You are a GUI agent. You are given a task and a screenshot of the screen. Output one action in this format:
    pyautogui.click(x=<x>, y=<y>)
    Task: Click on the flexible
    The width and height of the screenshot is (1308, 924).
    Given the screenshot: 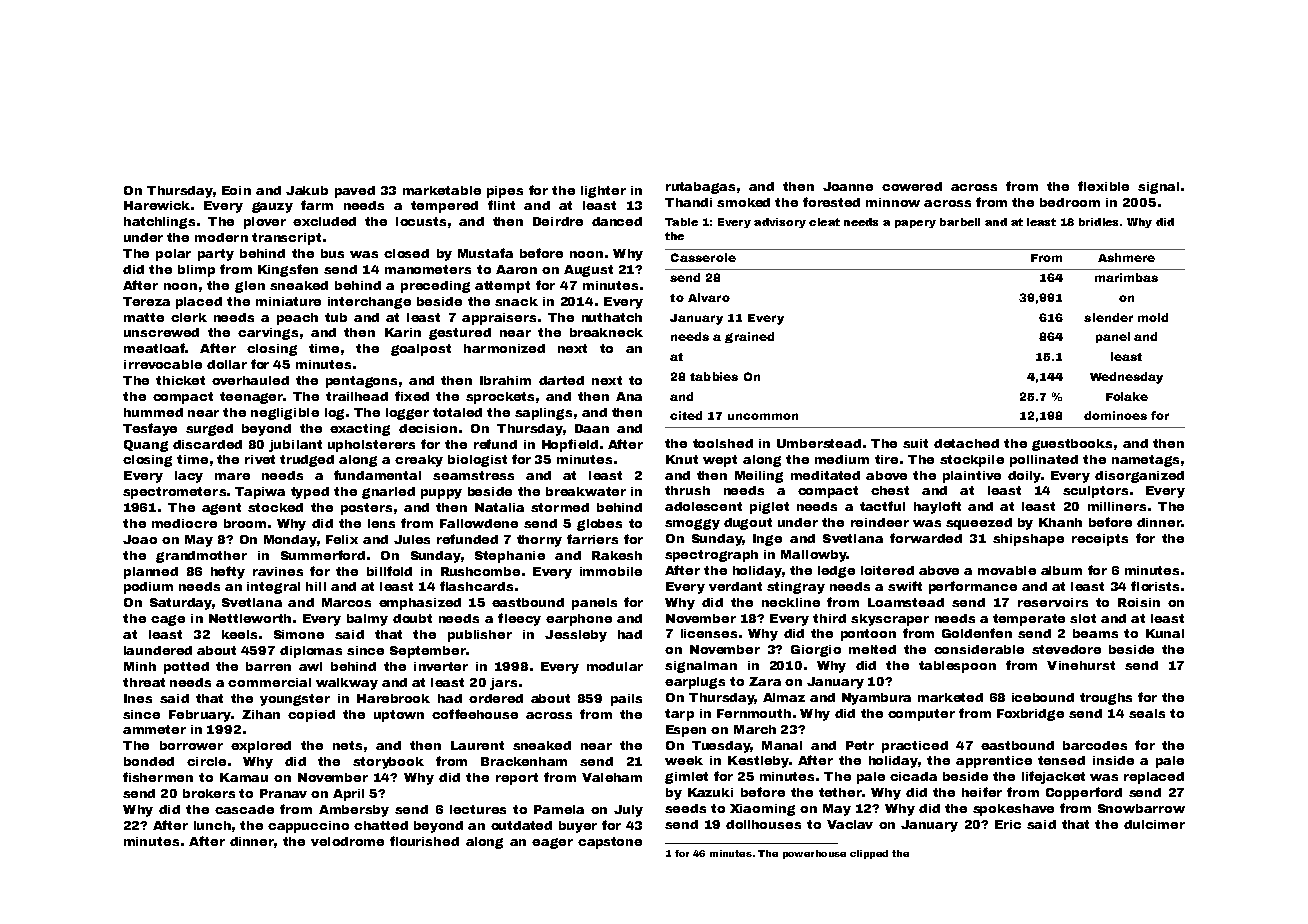 What is the action you would take?
    pyautogui.click(x=1103, y=186)
